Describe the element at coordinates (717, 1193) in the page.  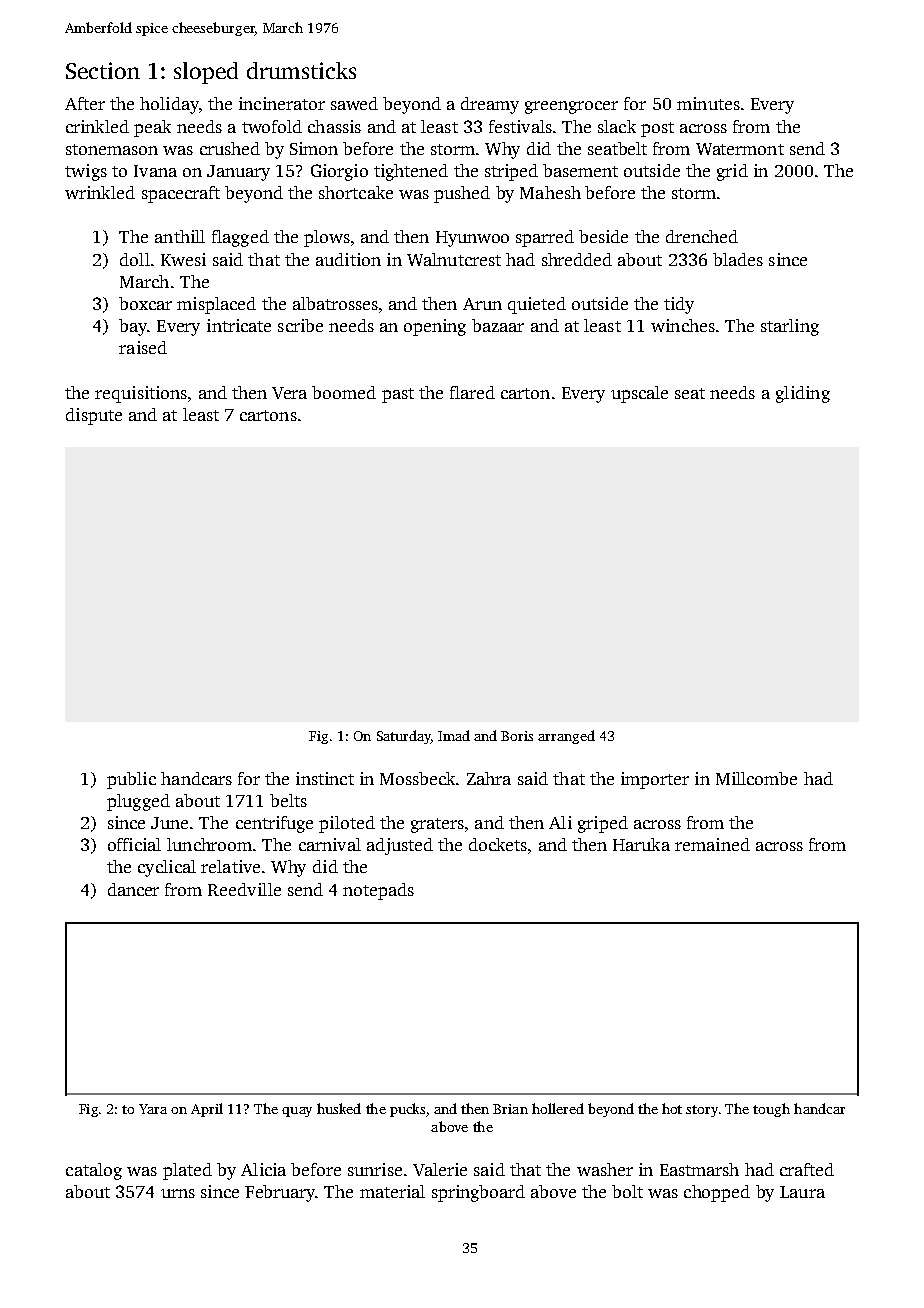
I see `chopped` at that location.
